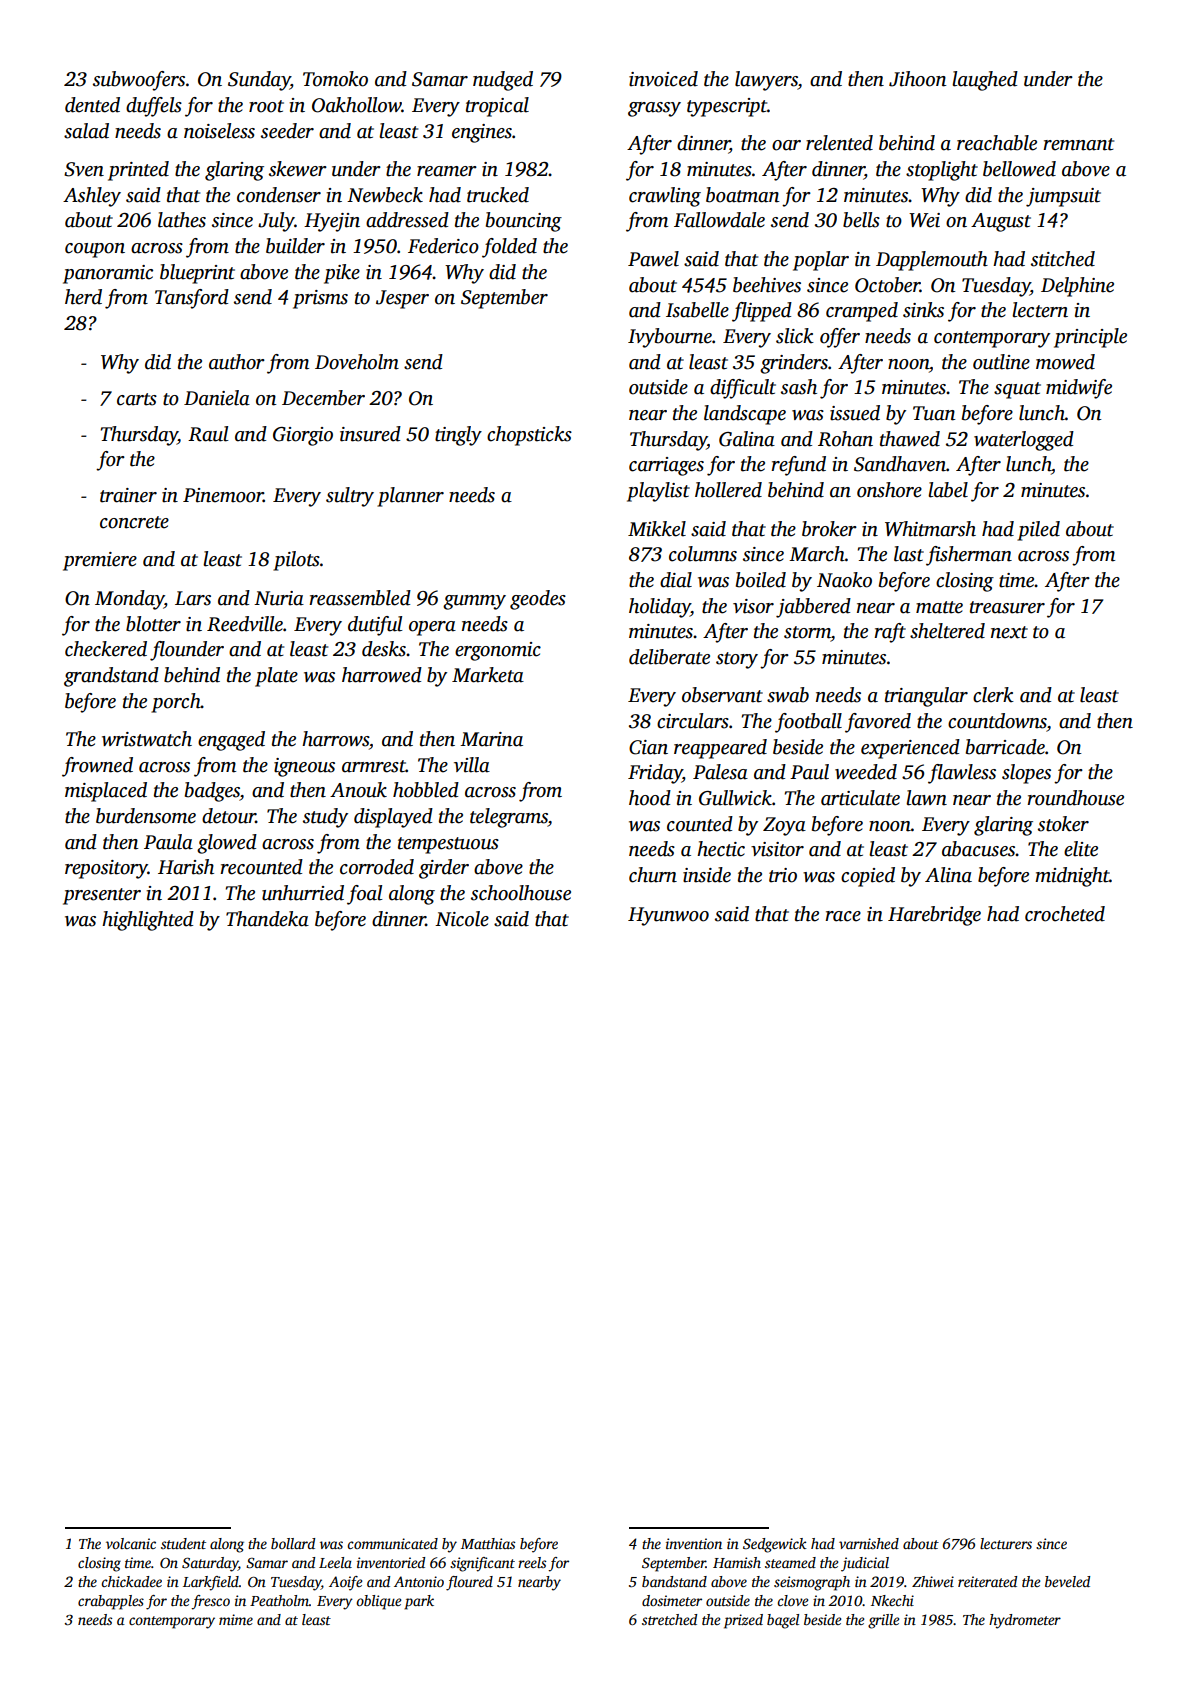 The image size is (1203, 1702). What do you see at coordinates (657, 529) in the screenshot?
I see `Mikkel` at bounding box center [657, 529].
